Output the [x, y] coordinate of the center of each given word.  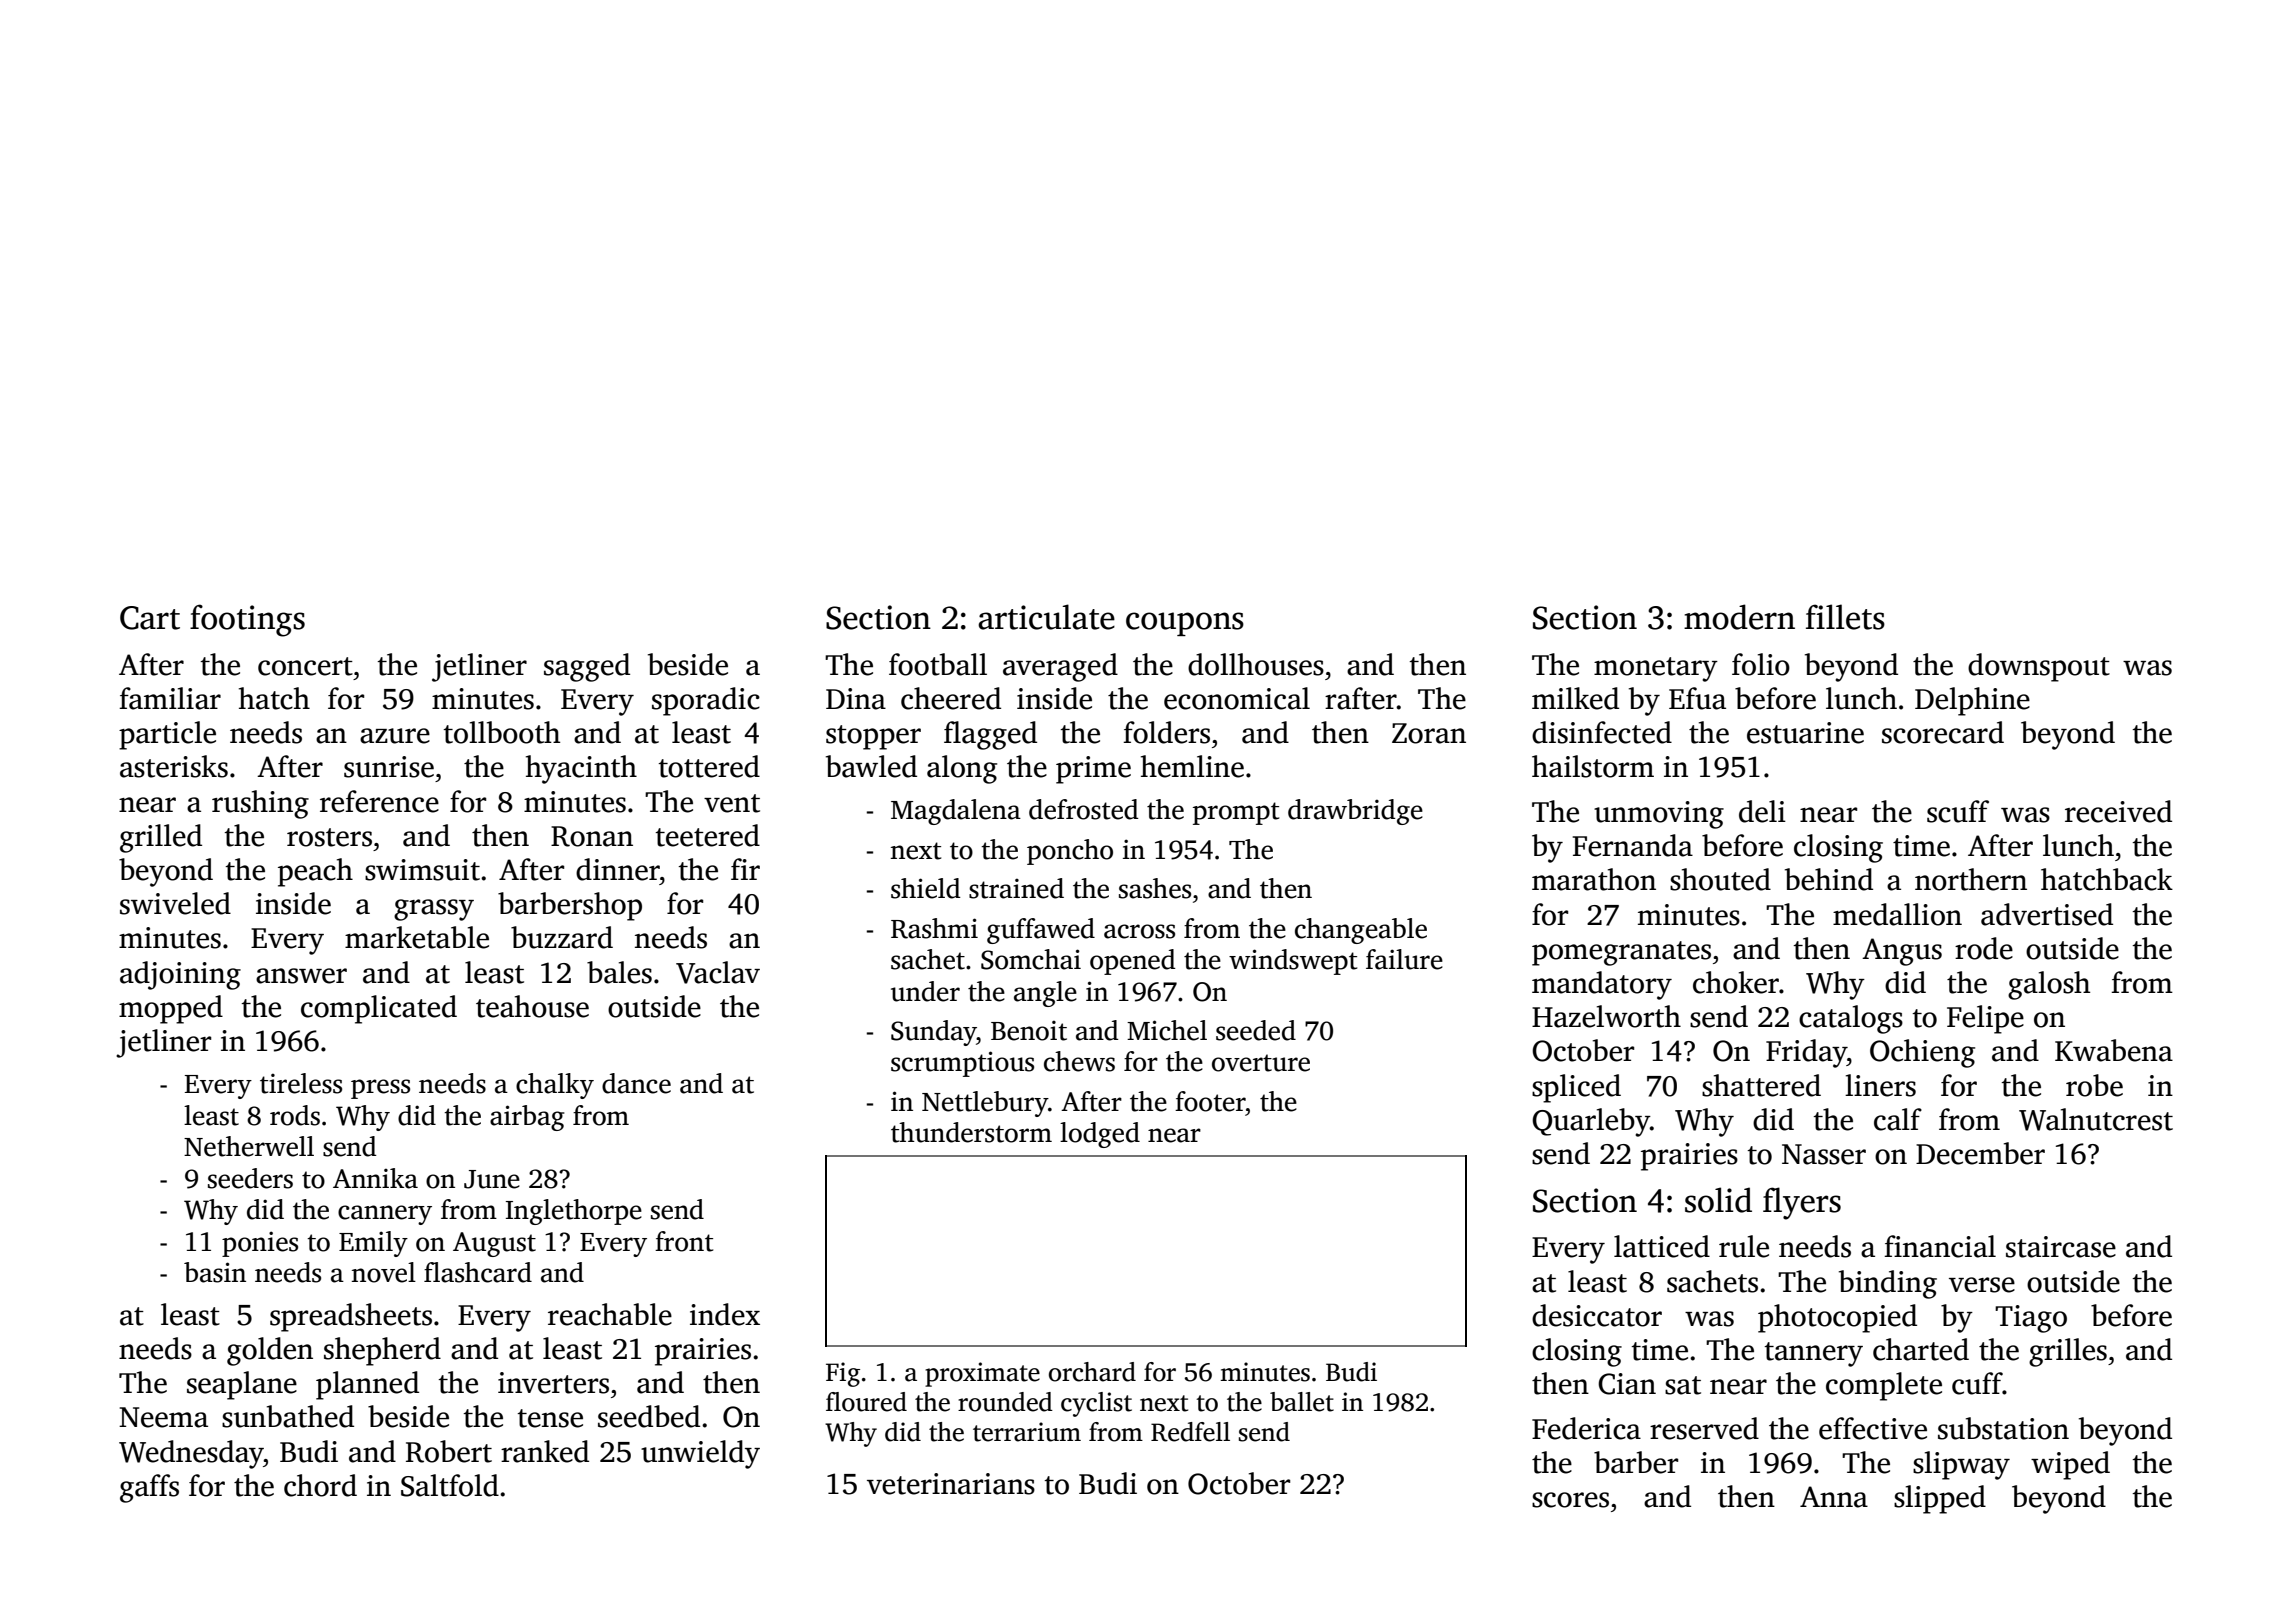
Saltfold [450, 1485]
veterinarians [951, 1484]
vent [732, 803]
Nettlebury [985, 1104]
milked [1575, 698]
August [494, 1244]
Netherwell [249, 1146]
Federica [1586, 1428]
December [1980, 1153]
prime [1093, 770]
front [684, 1241]
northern [1971, 879]
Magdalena [956, 812]
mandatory [1602, 985]
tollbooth [502, 732]
